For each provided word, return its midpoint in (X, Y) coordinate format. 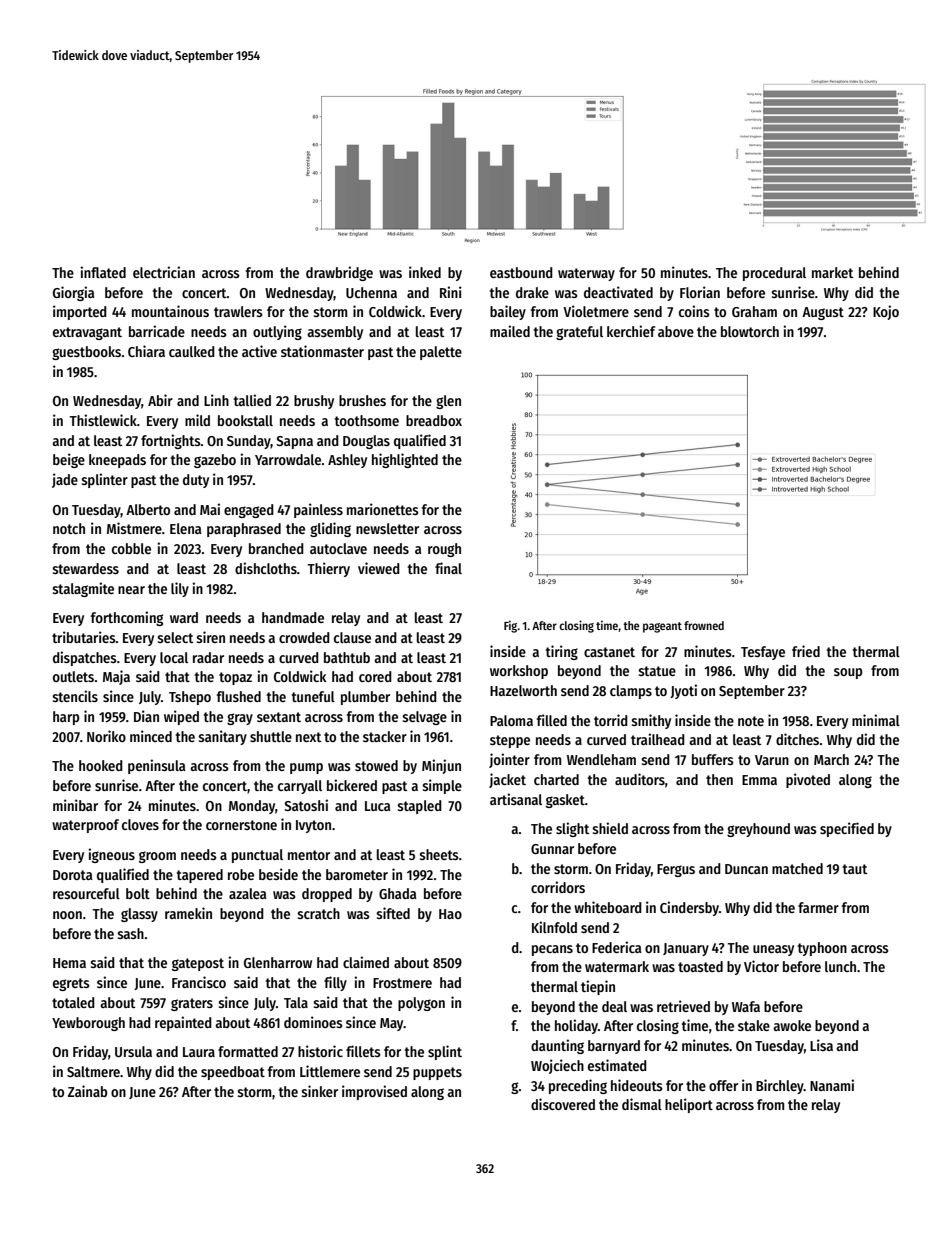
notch (69, 528)
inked (425, 272)
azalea (247, 893)
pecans (552, 950)
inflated (103, 272)
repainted (183, 1023)
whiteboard (608, 907)
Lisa (821, 1045)
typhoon (822, 949)
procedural (774, 274)
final (448, 568)
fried (806, 651)
